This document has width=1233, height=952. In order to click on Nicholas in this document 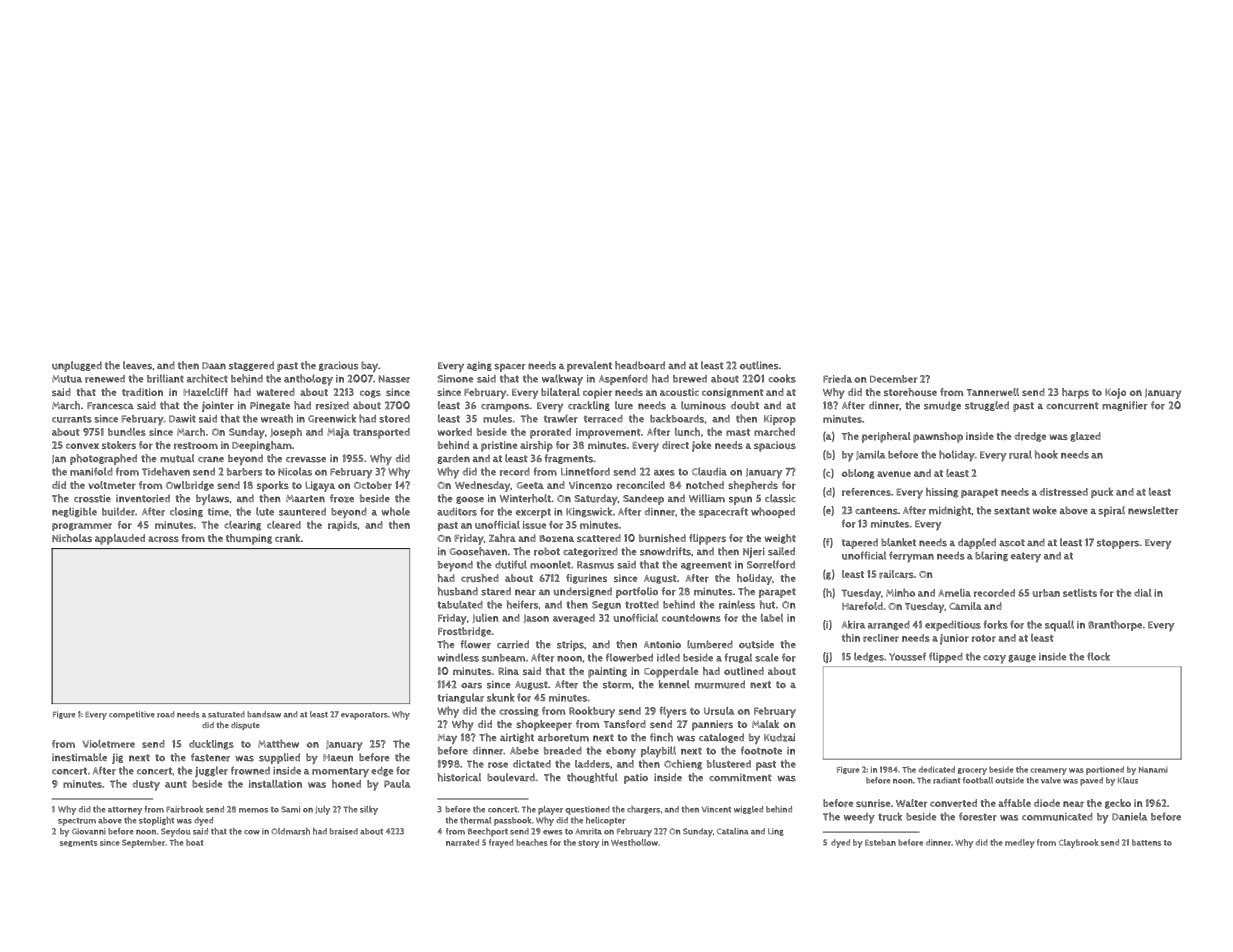, I will do `click(72, 538)`.
